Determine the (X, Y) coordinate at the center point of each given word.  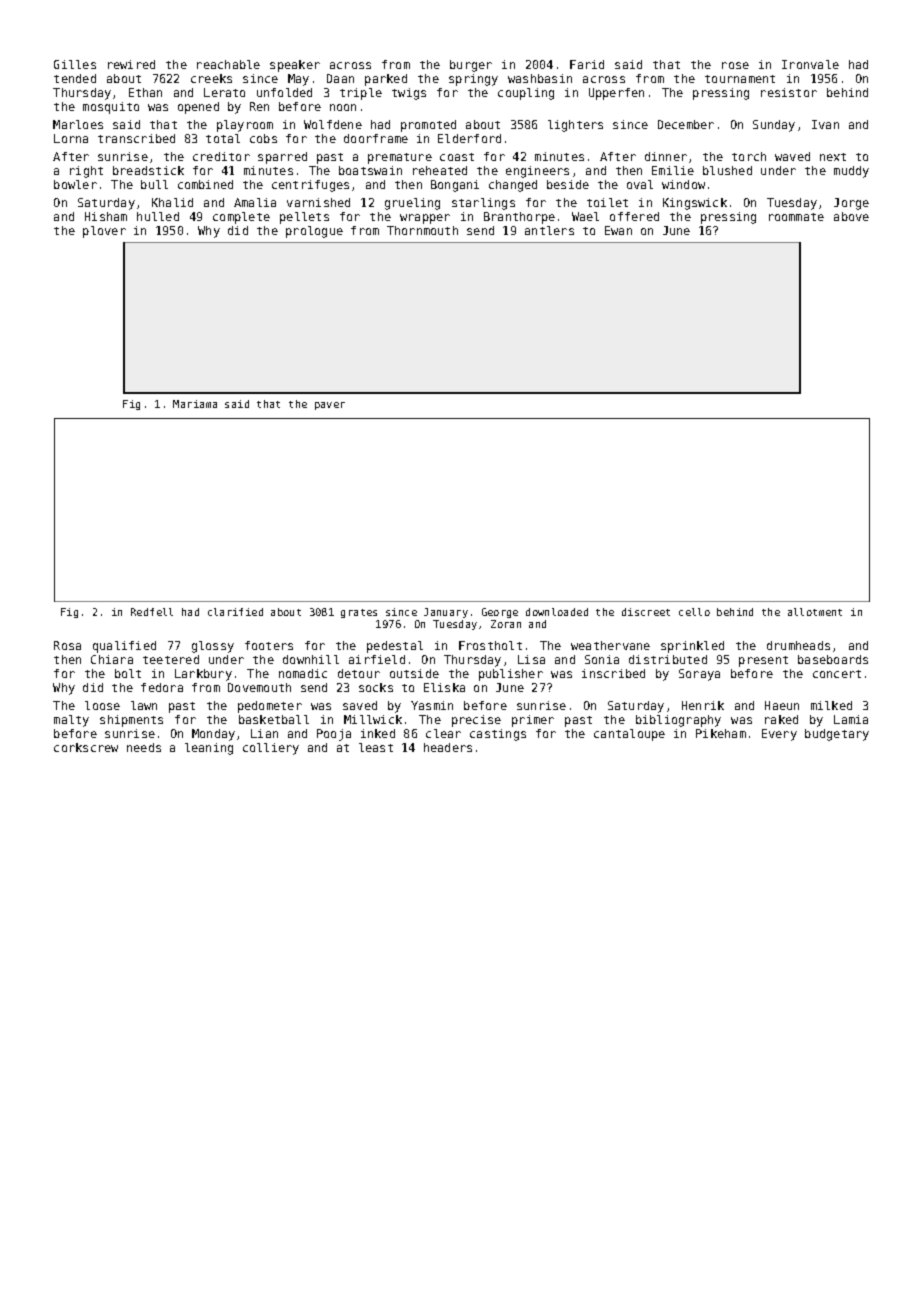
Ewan (618, 230)
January (446, 613)
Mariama (195, 404)
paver (330, 406)
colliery (271, 749)
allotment (815, 612)
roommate (796, 217)
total (223, 138)
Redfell (152, 612)
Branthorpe (519, 218)
